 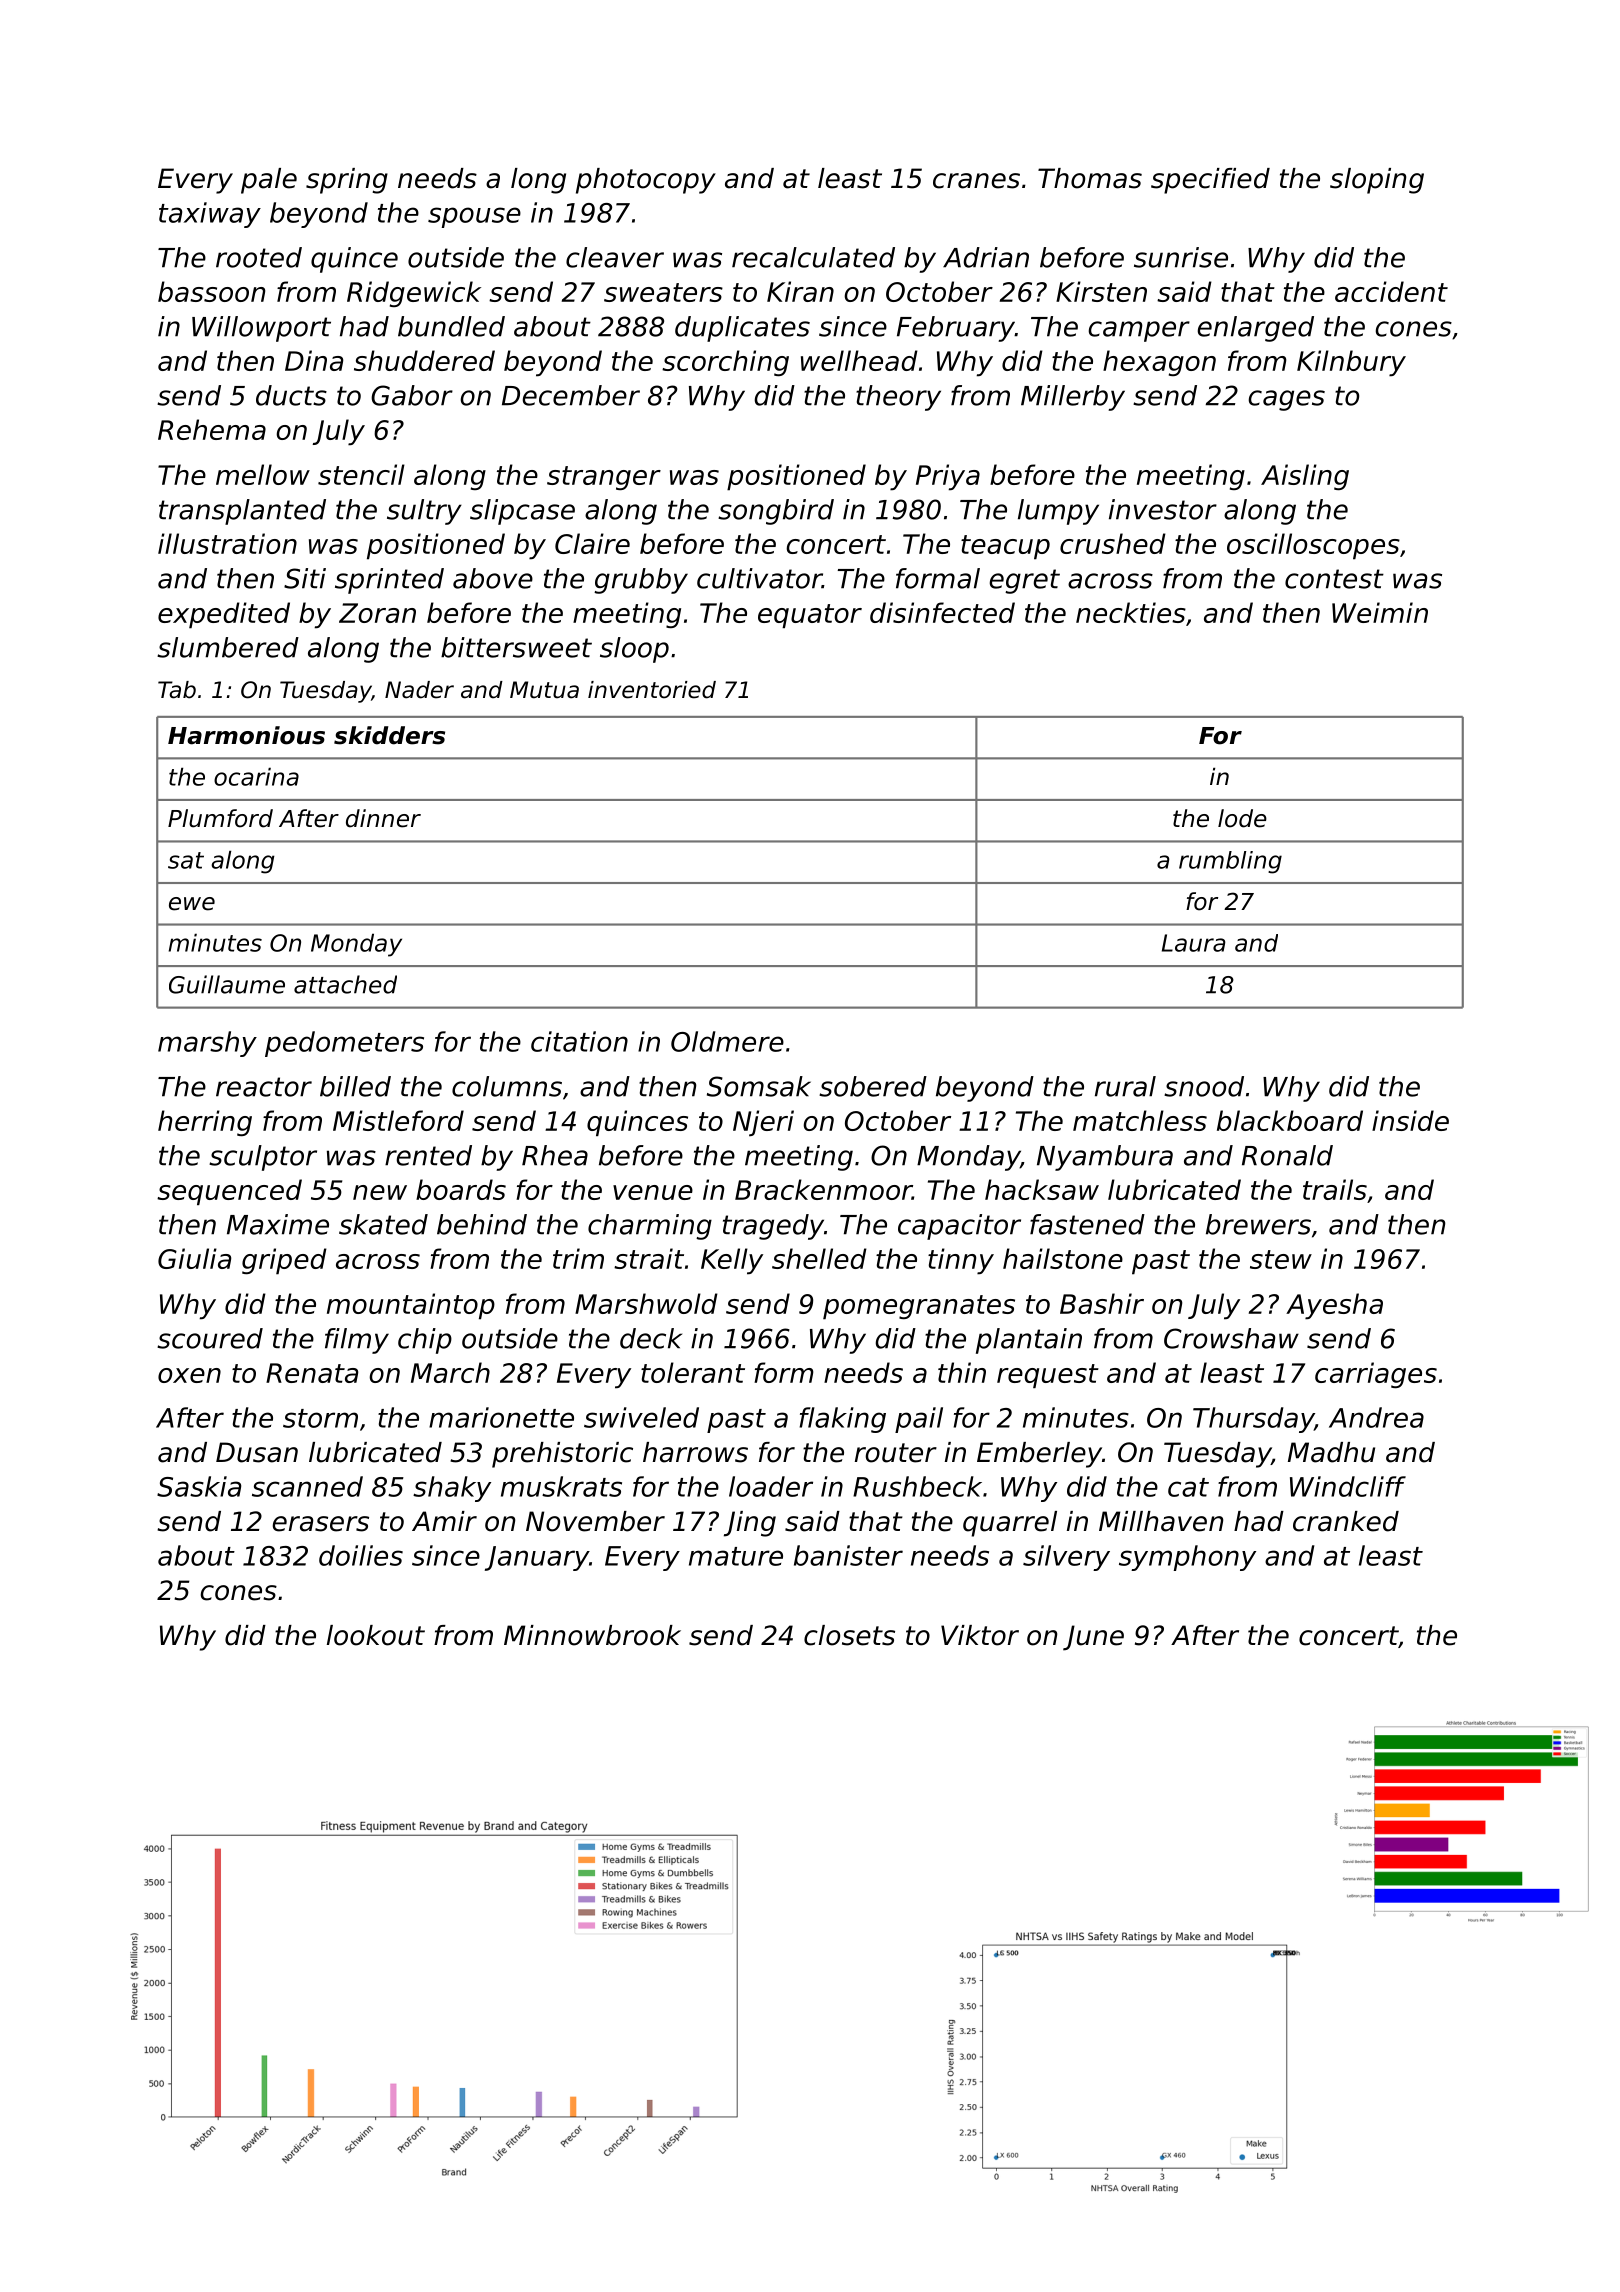 I want to click on oscilloscopes, so click(x=1313, y=546).
